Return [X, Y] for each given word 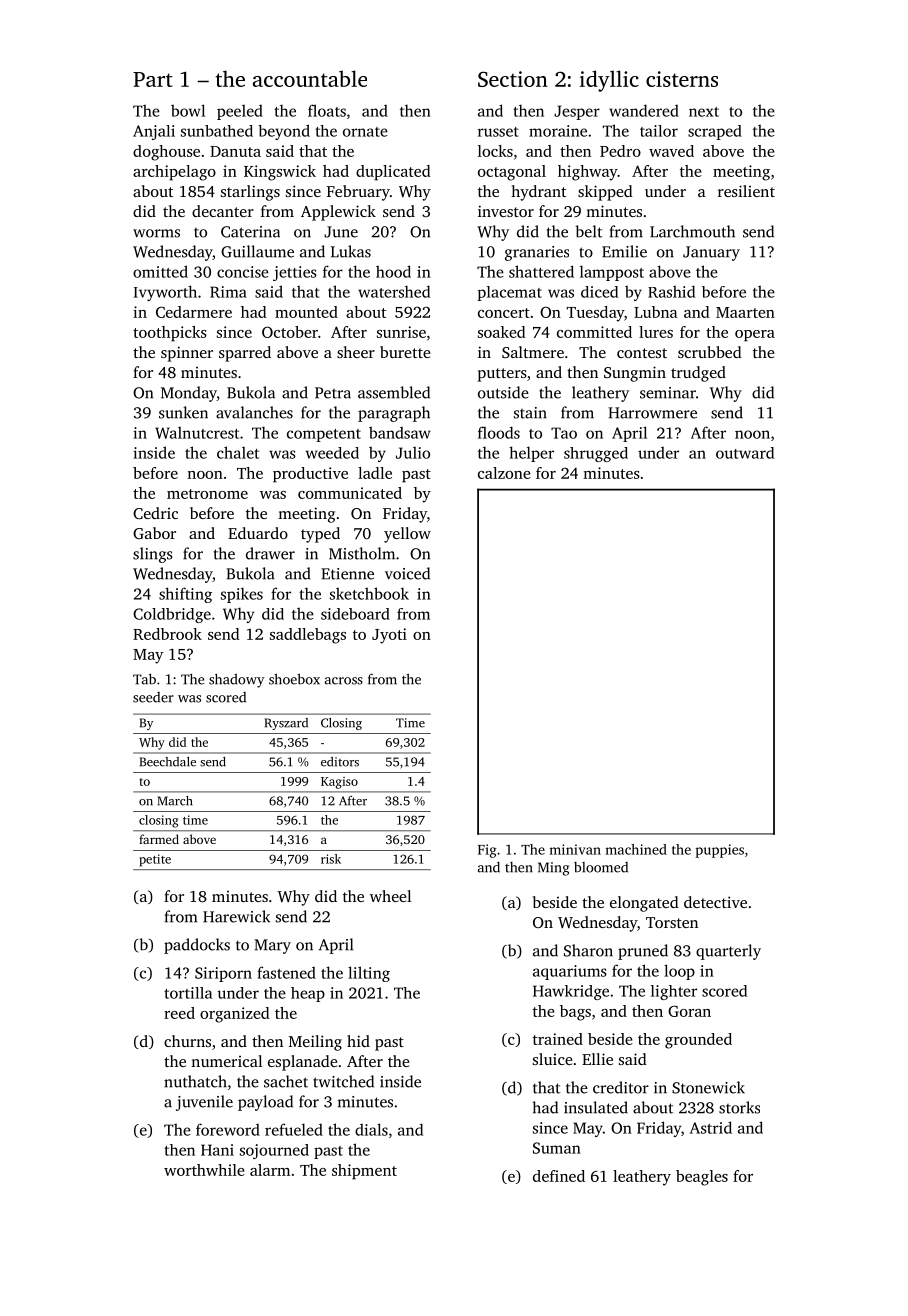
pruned [643, 952]
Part [153, 79]
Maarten [745, 312]
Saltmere [533, 352]
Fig [487, 851]
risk [331, 859]
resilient [746, 191]
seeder [153, 697]
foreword [228, 1129]
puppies [719, 851]
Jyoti [389, 636]
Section [513, 79]
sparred [245, 354]
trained [558, 1039]
